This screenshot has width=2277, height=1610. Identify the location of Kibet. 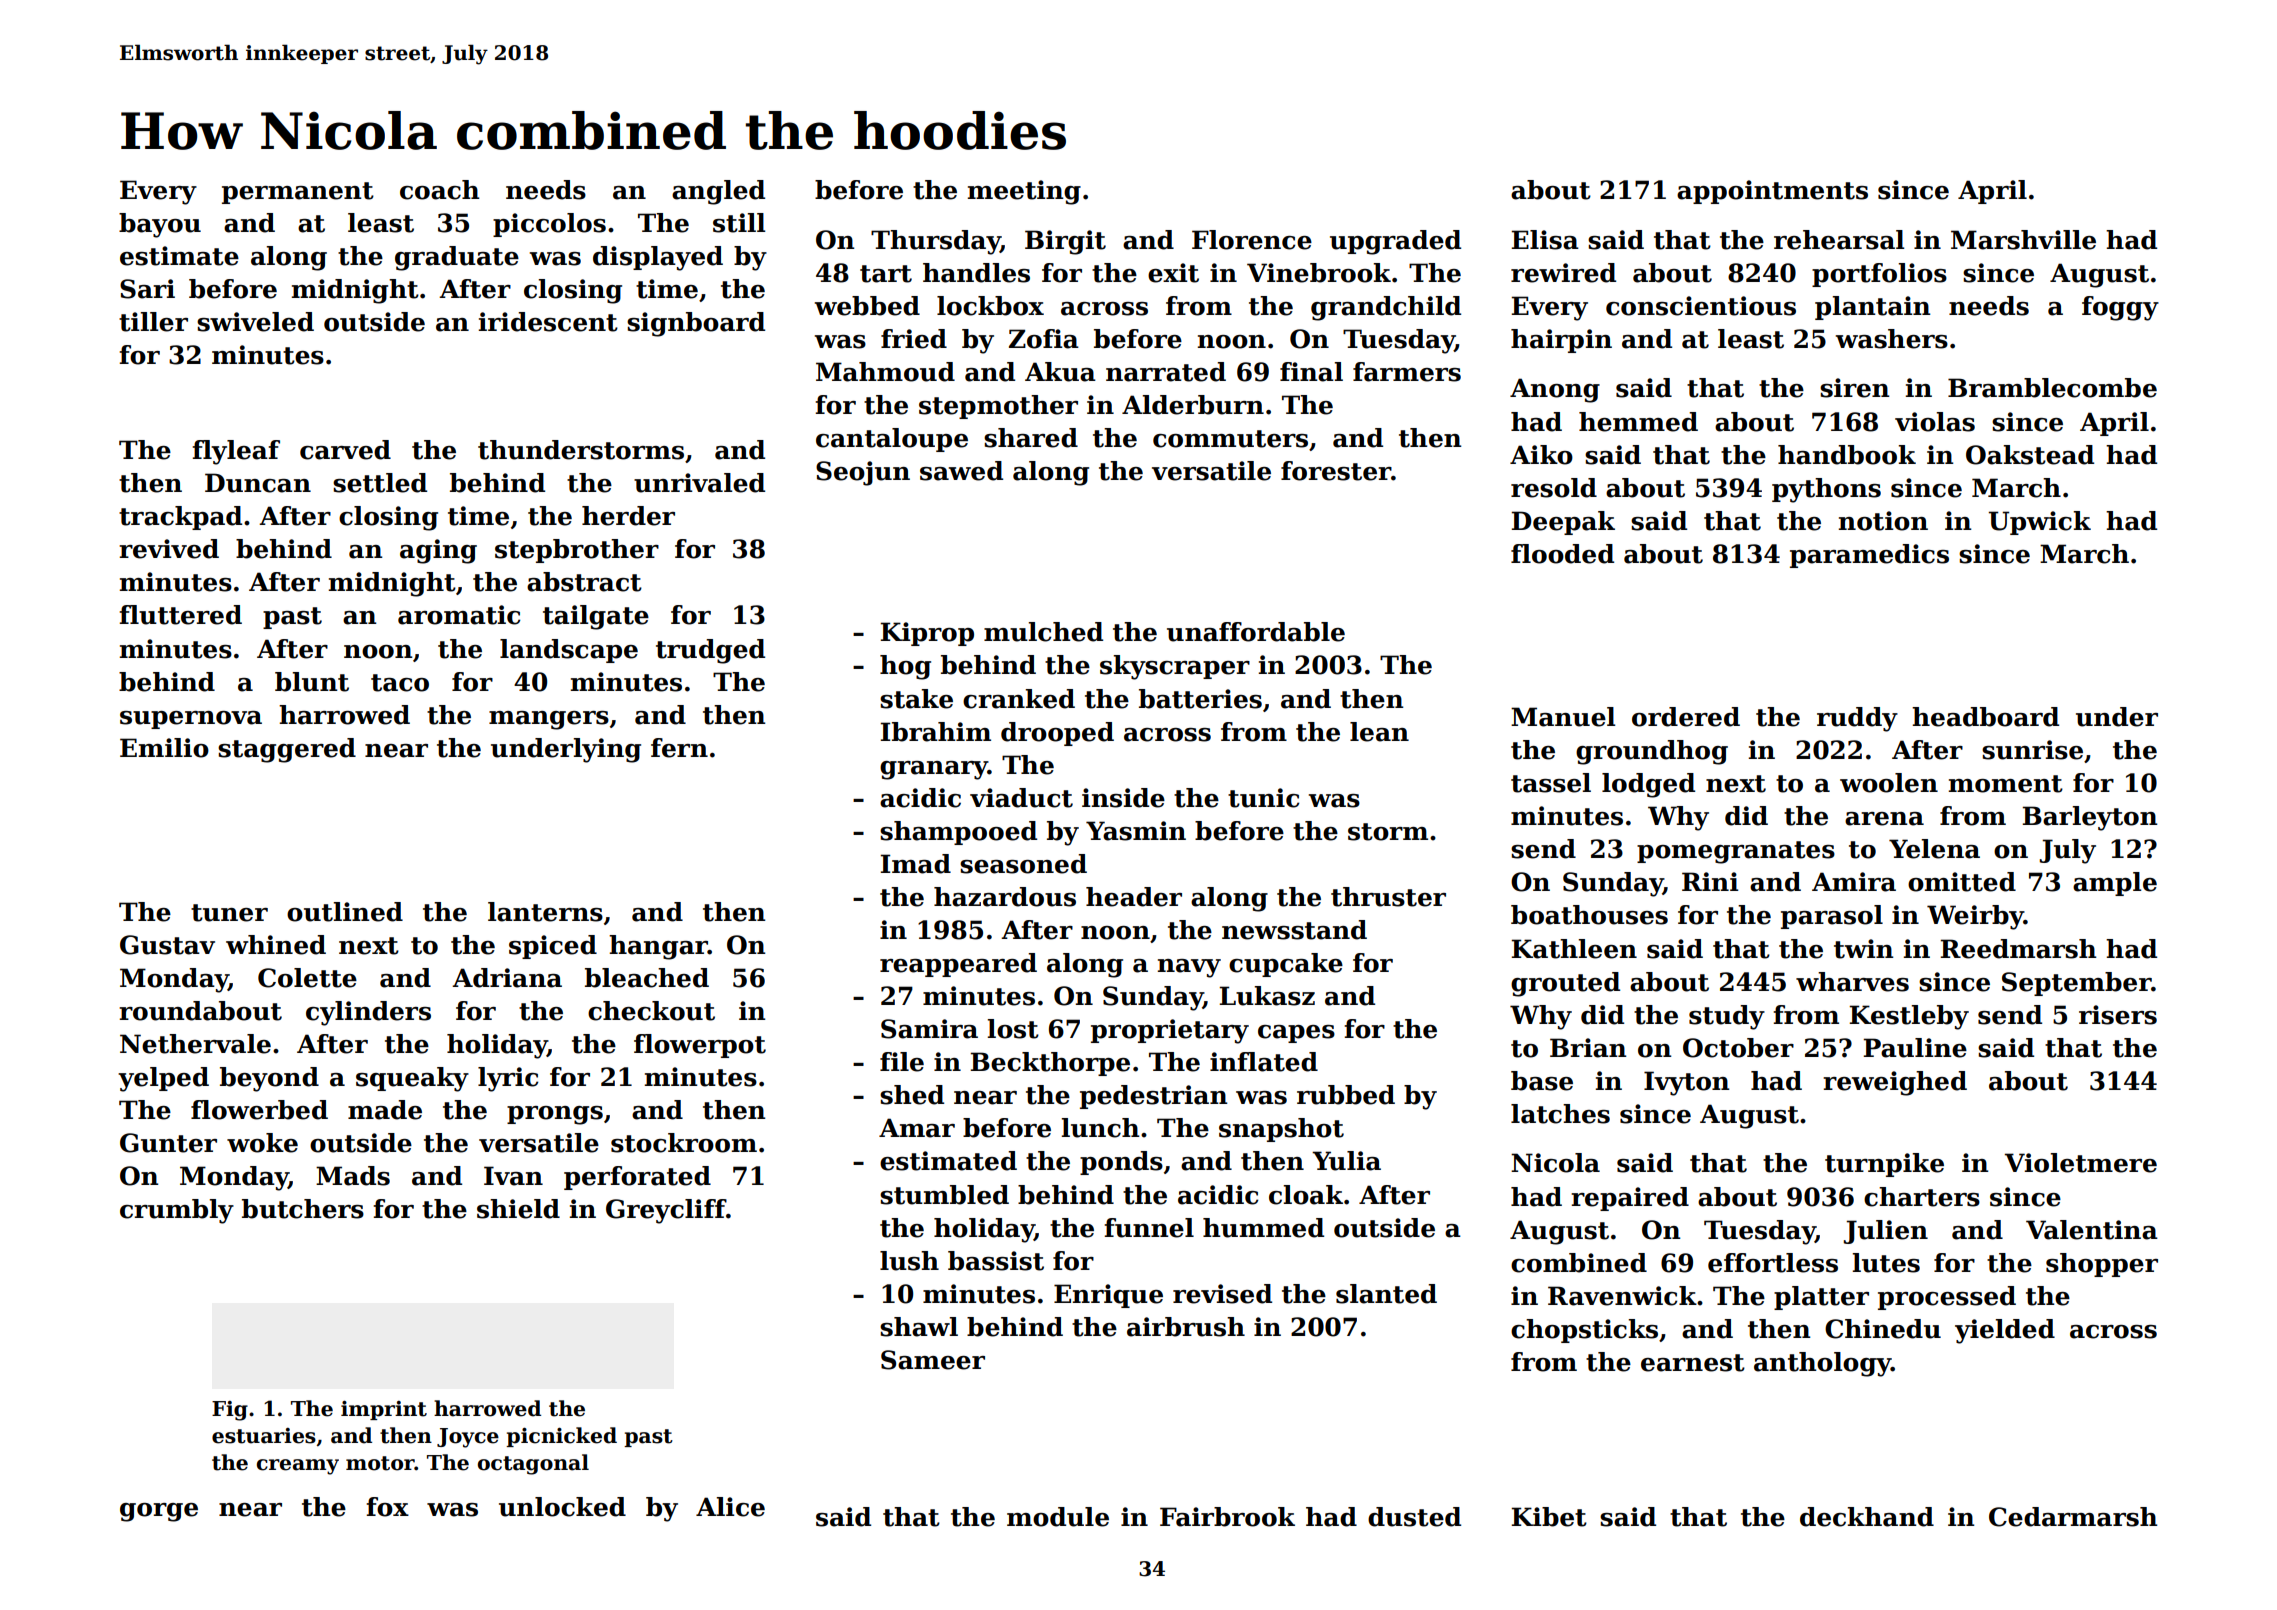
(1549, 1517).
